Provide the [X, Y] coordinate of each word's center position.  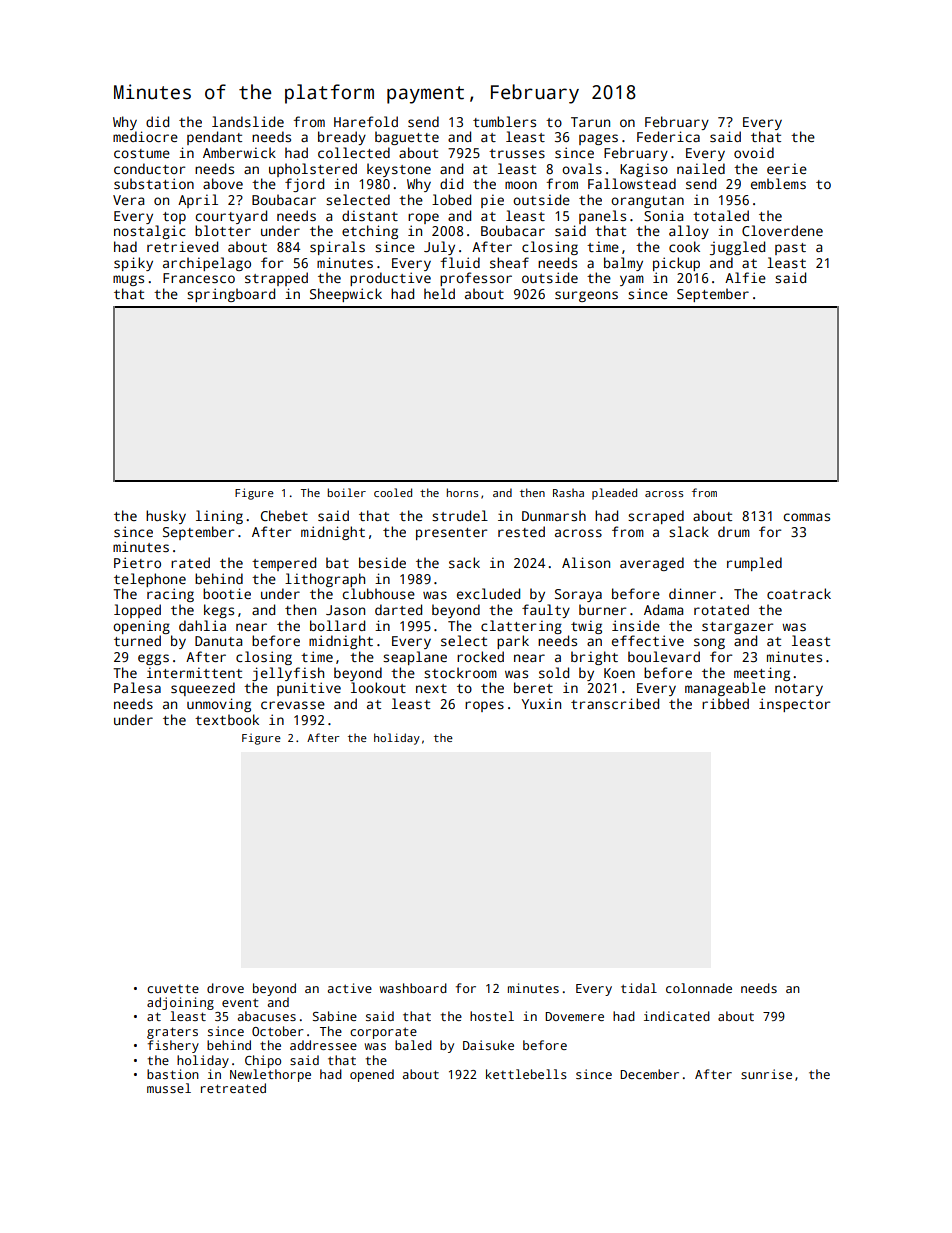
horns [463, 492]
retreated [233, 1088]
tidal [639, 988]
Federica [668, 136]
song [709, 643]
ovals [582, 168]
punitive [309, 689]
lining [219, 517]
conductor [149, 168]
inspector [794, 705]
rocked [480, 656]
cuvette [173, 988]
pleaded [614, 494]
